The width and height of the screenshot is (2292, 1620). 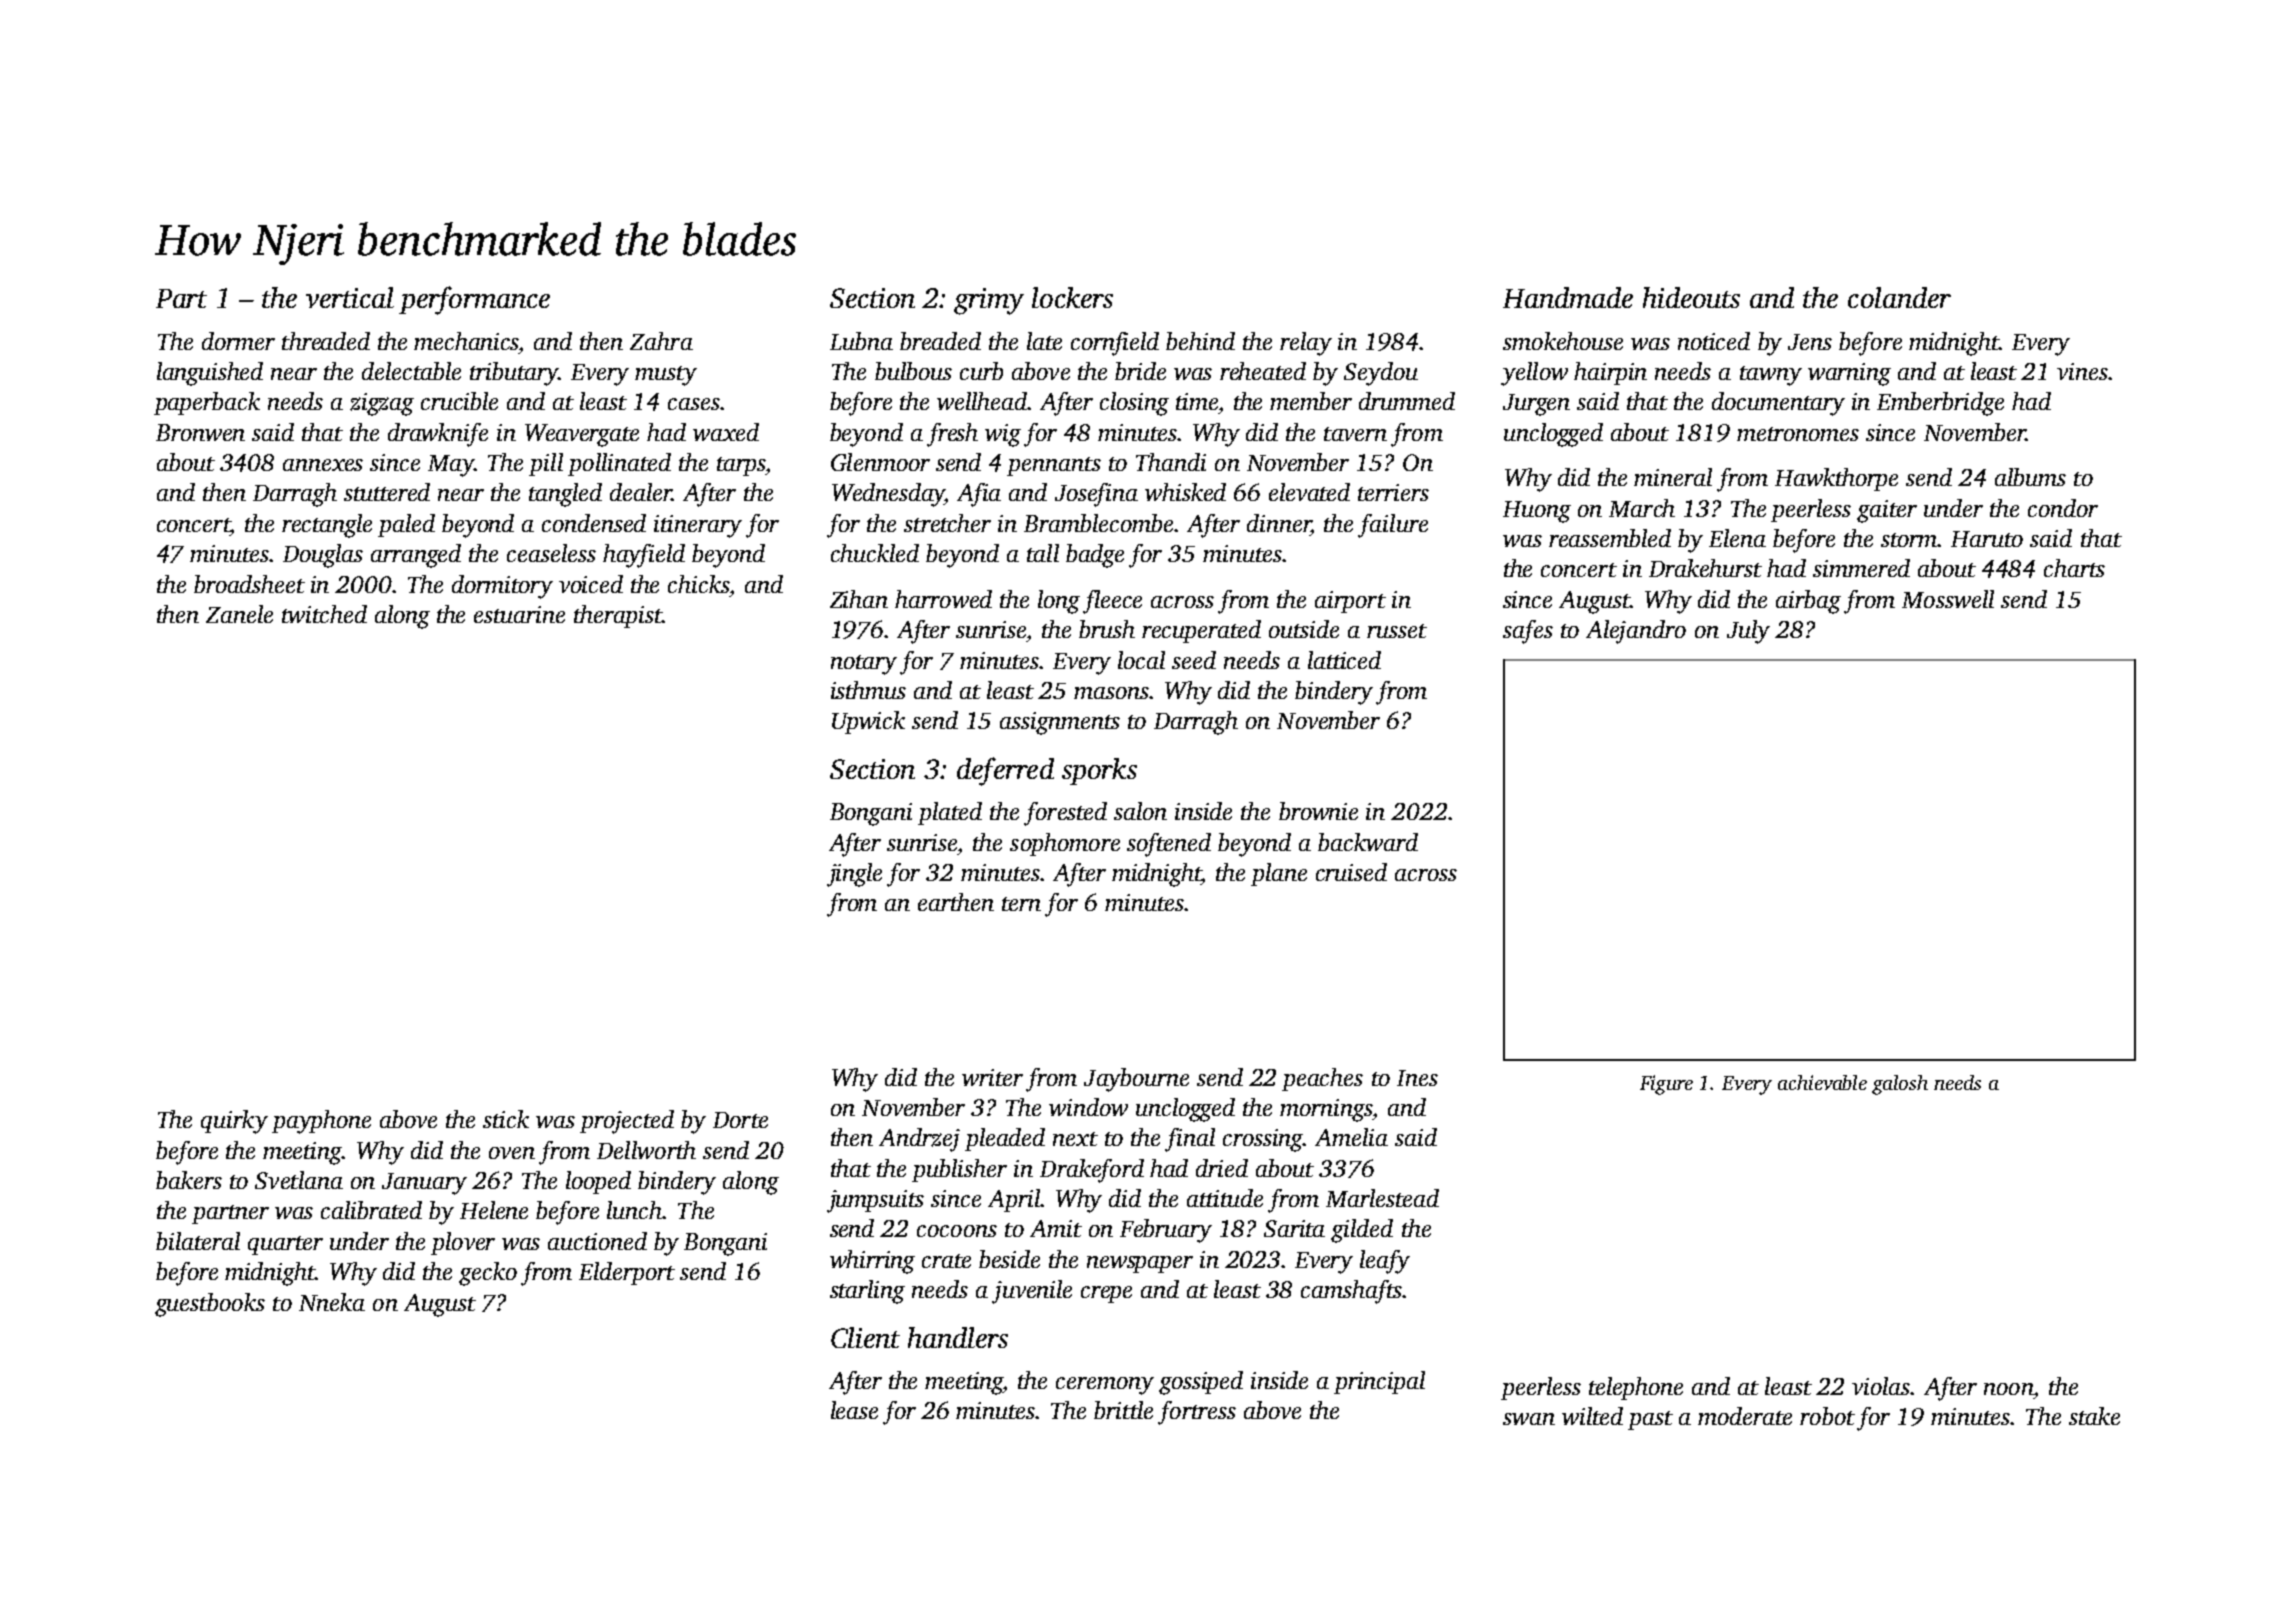 I want to click on galosh, so click(x=1900, y=1085).
